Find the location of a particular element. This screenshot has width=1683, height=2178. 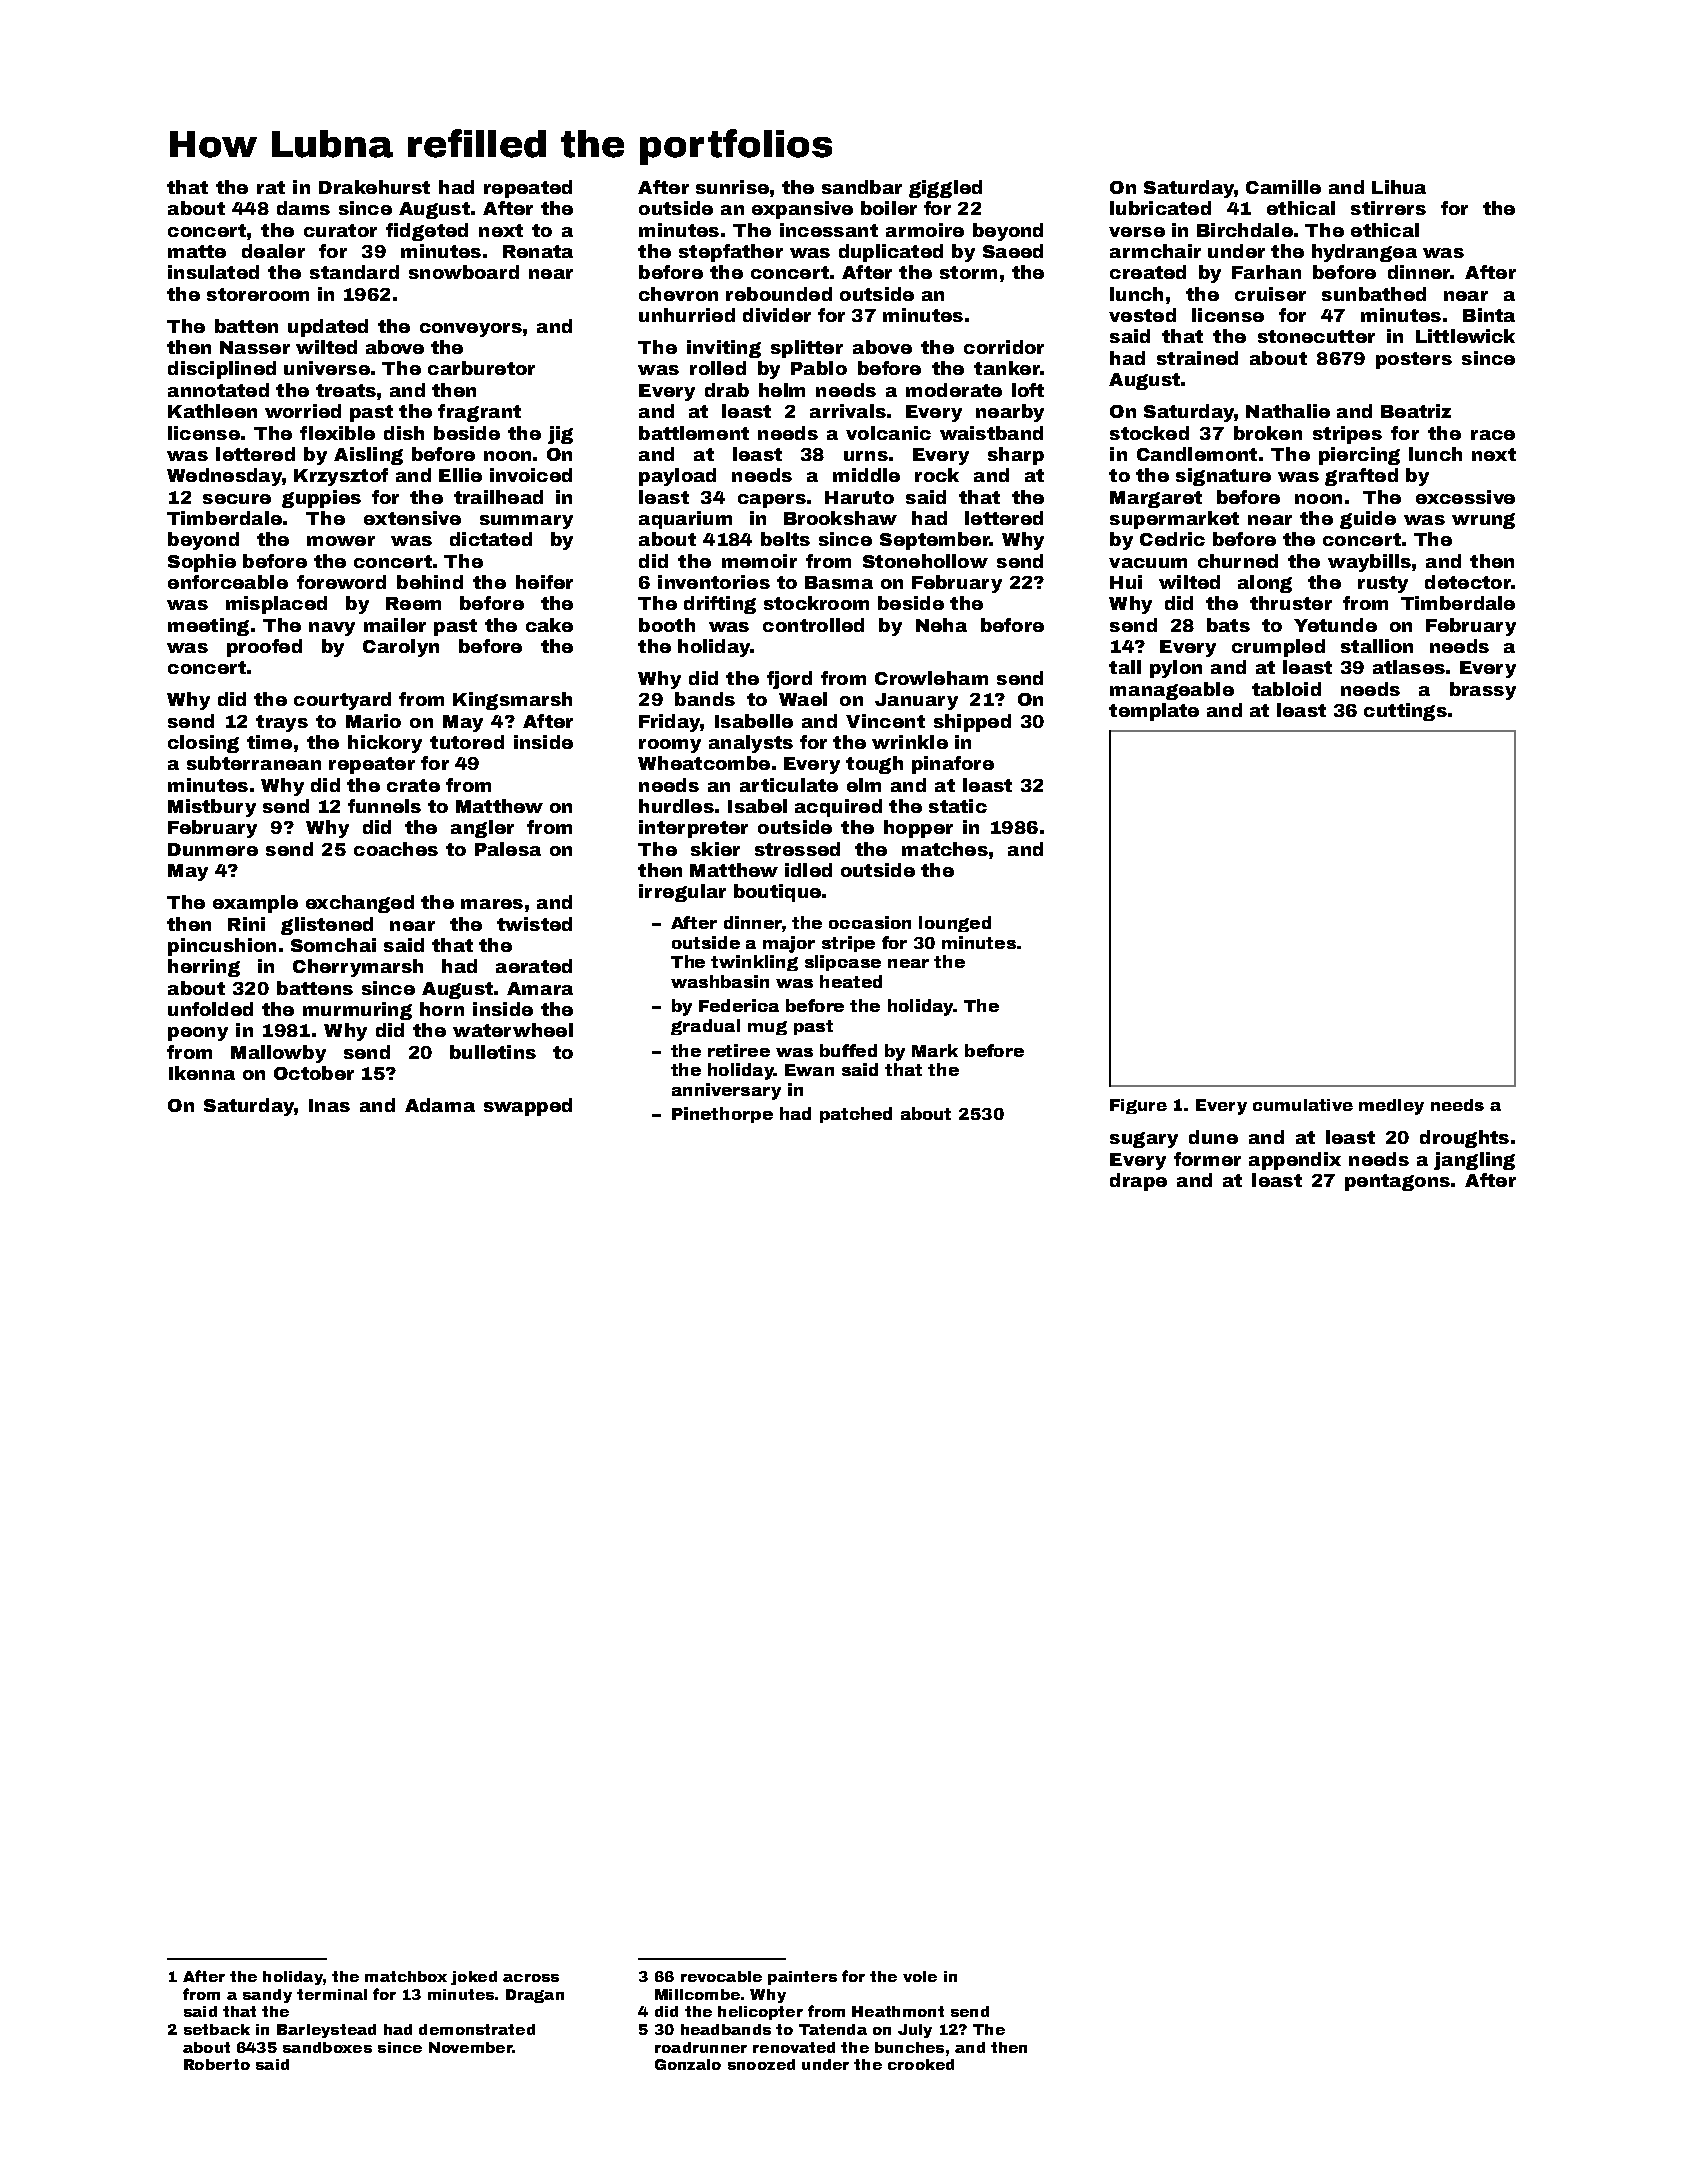

herring is located at coordinates (204, 968).
